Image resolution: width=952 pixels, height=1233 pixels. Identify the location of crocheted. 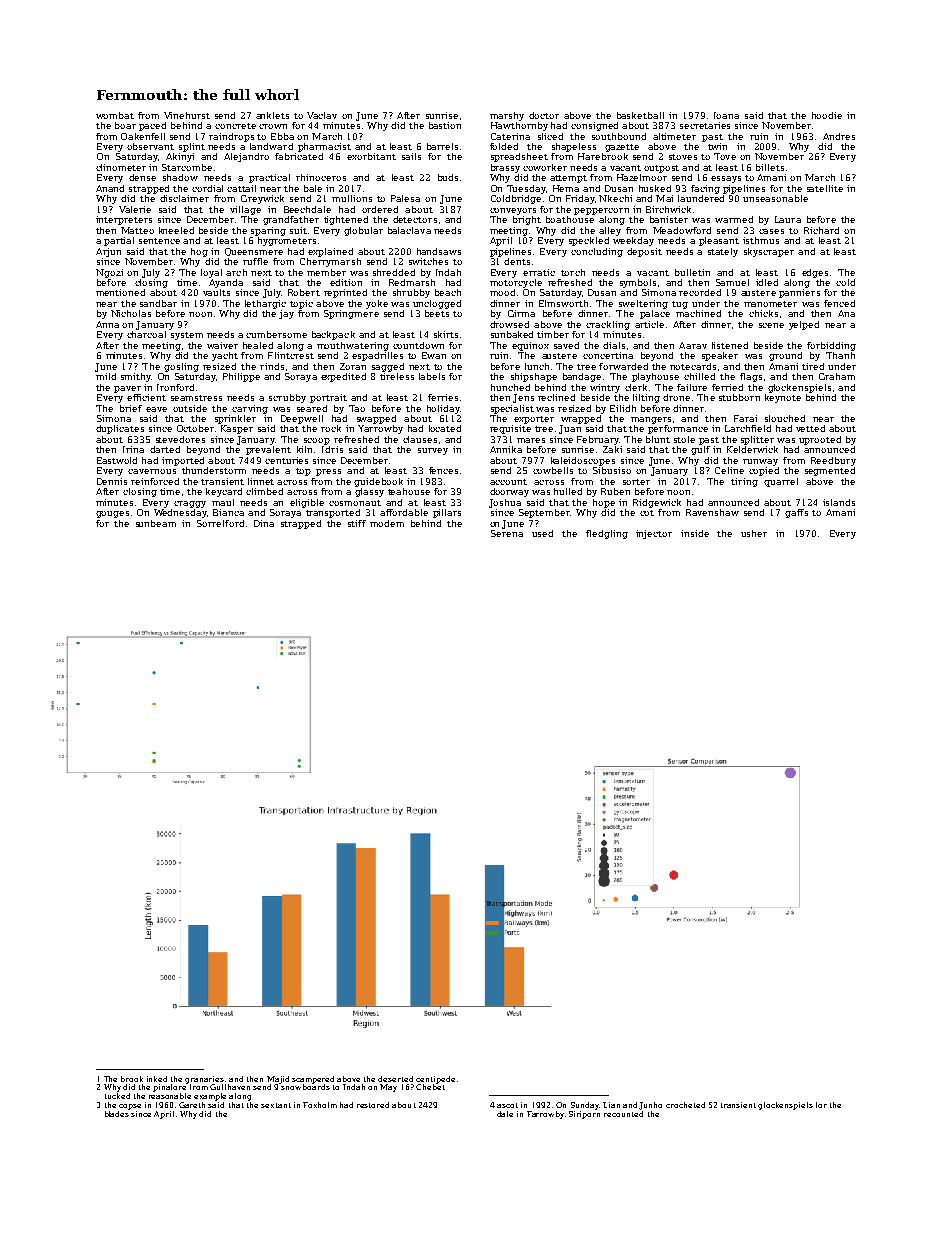
(685, 1105).
